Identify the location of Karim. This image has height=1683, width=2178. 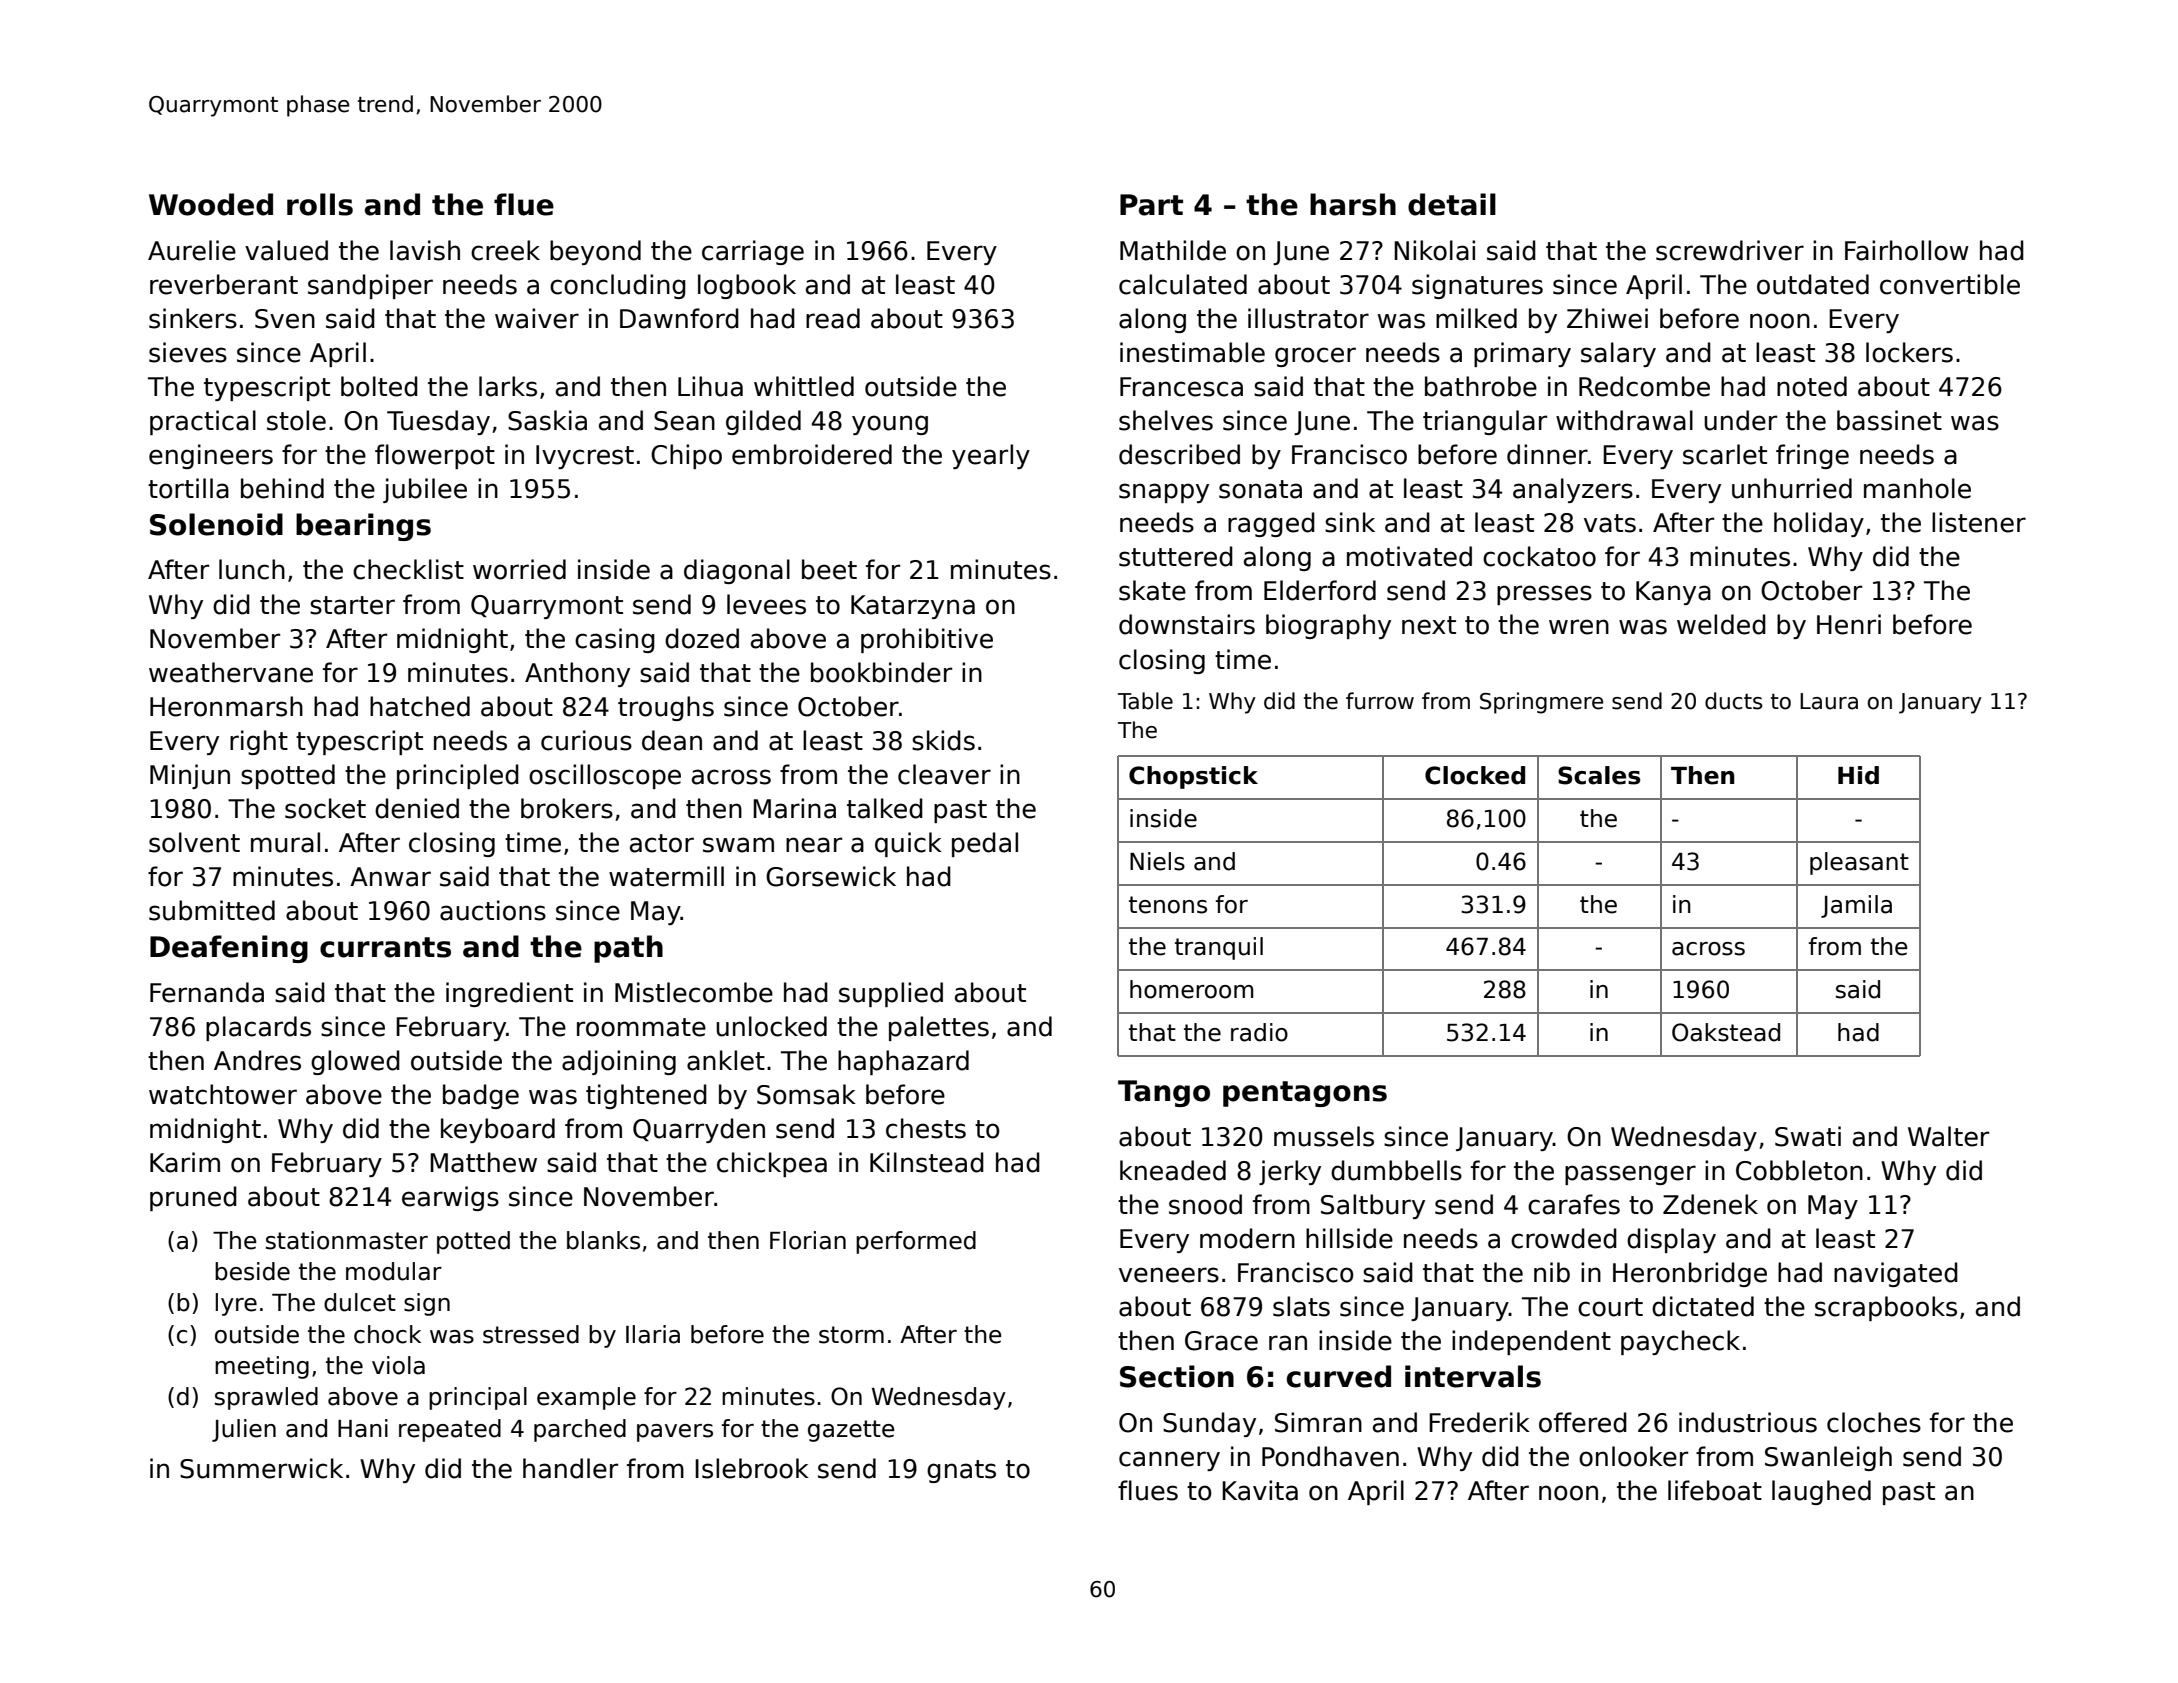
(185, 1162).
